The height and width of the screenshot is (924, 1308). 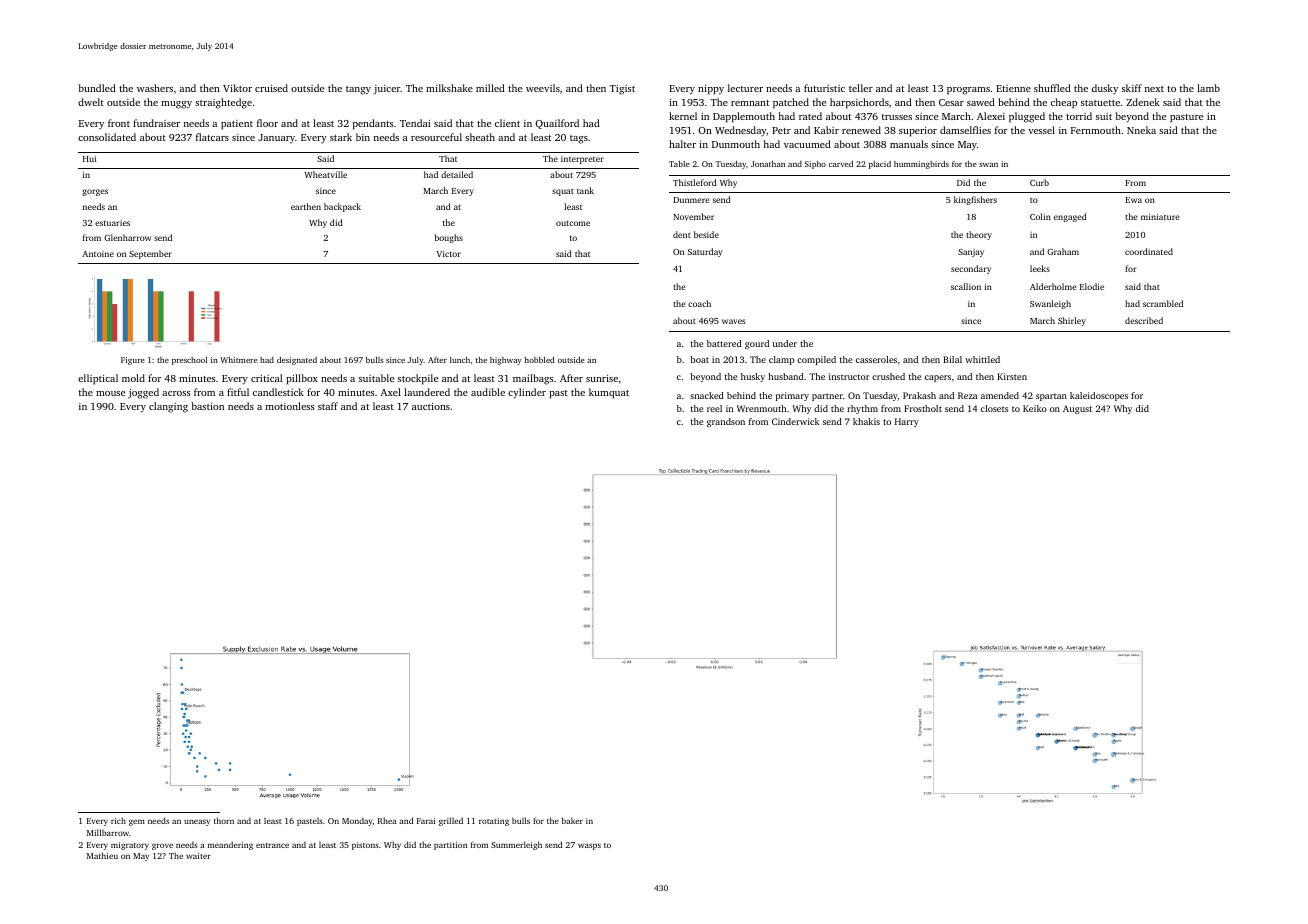 I want to click on elliptical, so click(x=98, y=379).
